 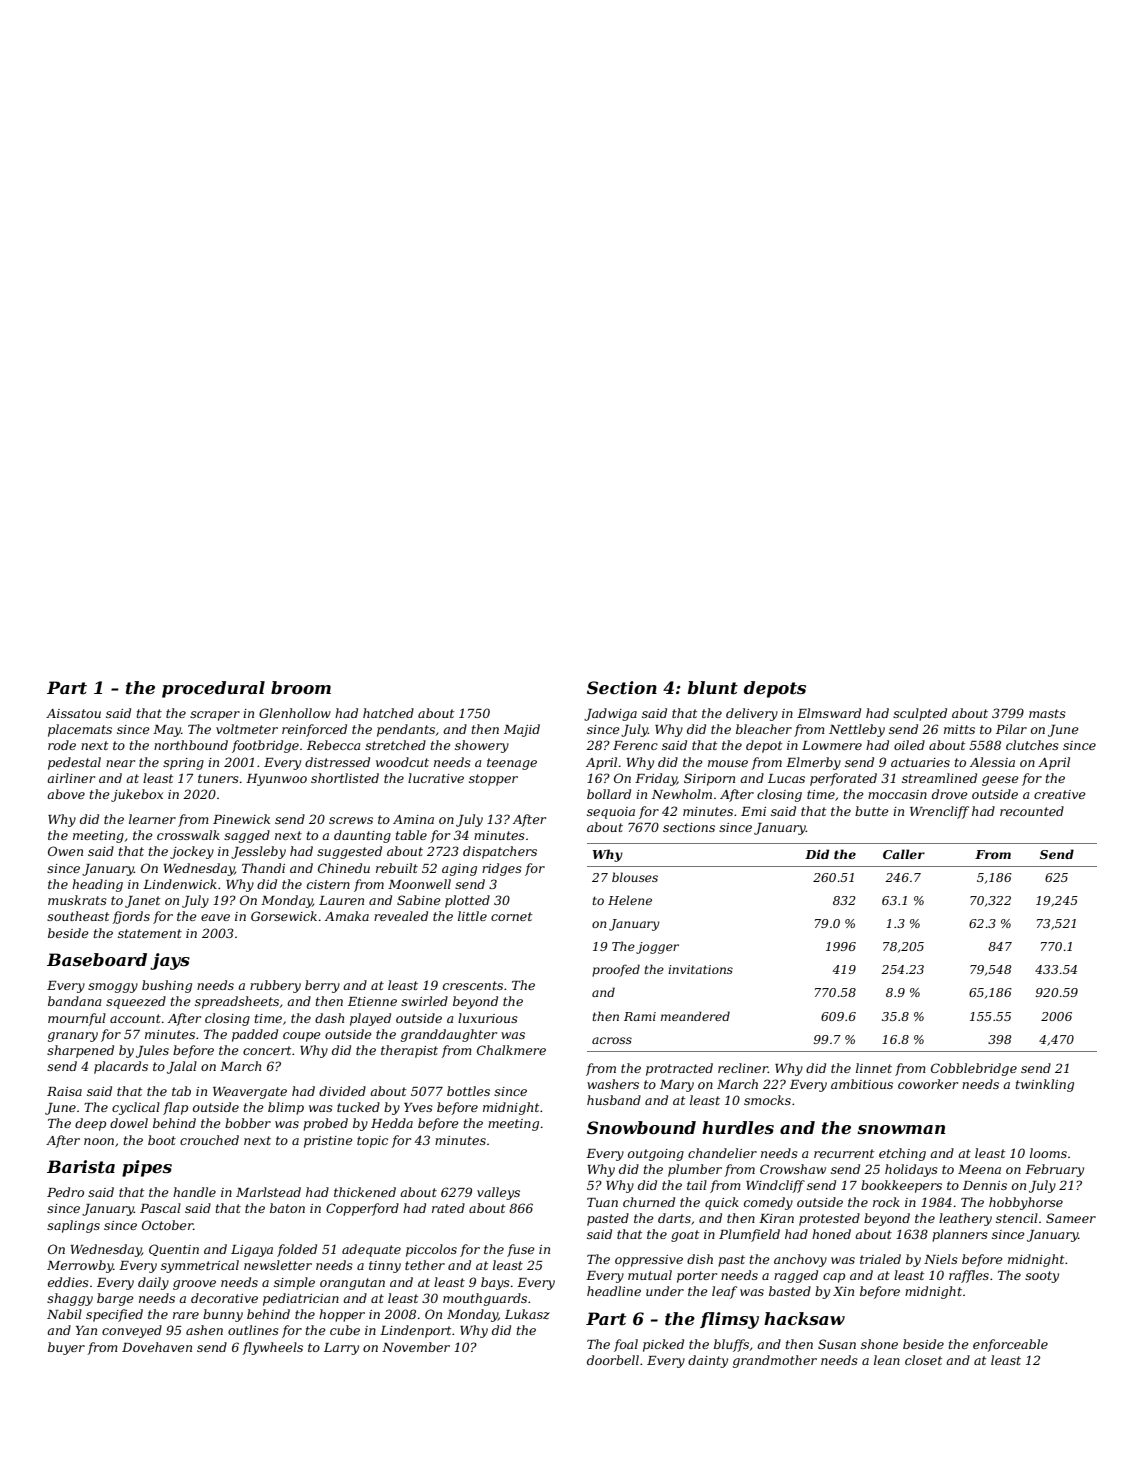 I want to click on Caller, so click(x=904, y=854).
